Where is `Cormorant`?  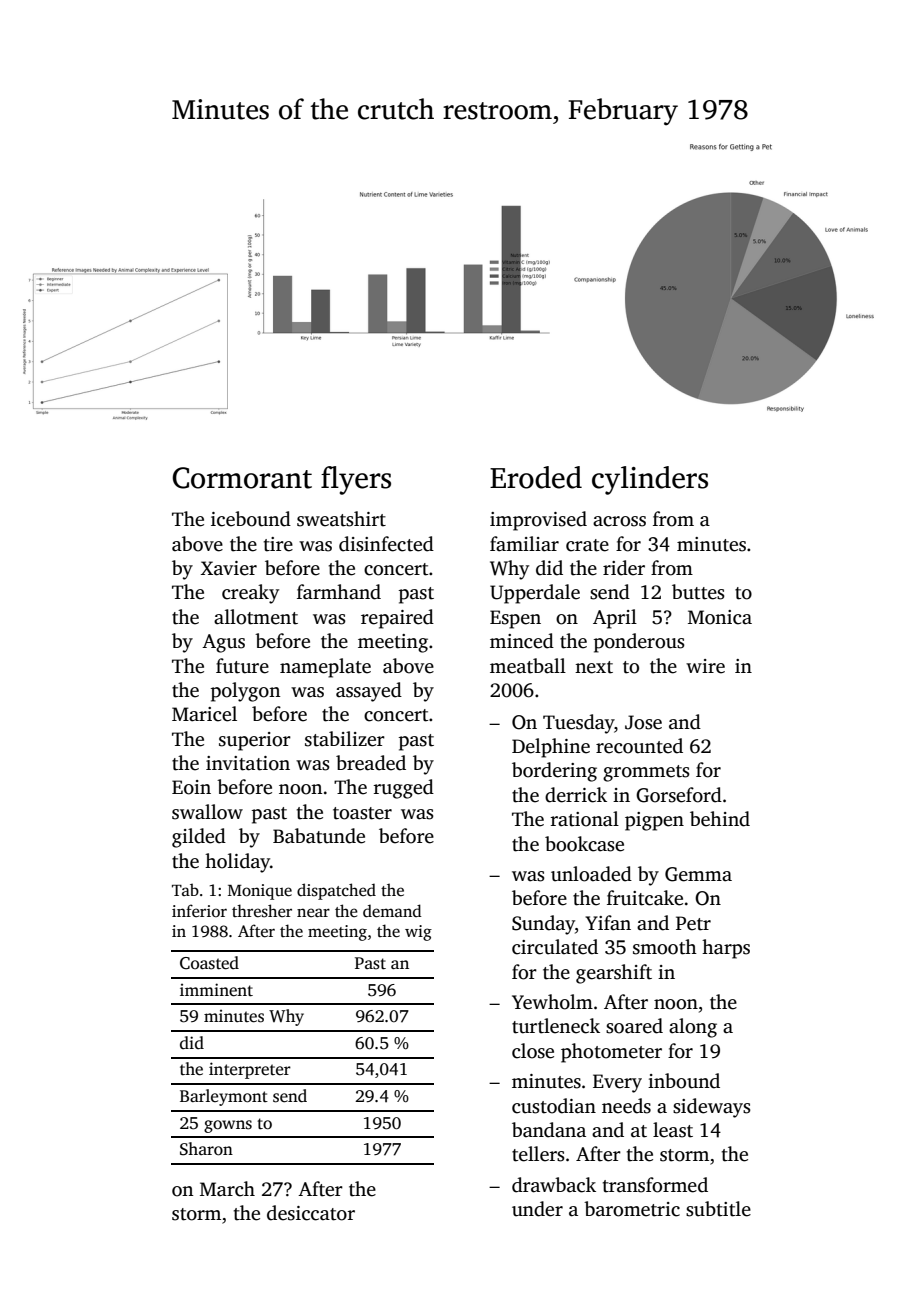 Cormorant is located at coordinates (242, 478).
